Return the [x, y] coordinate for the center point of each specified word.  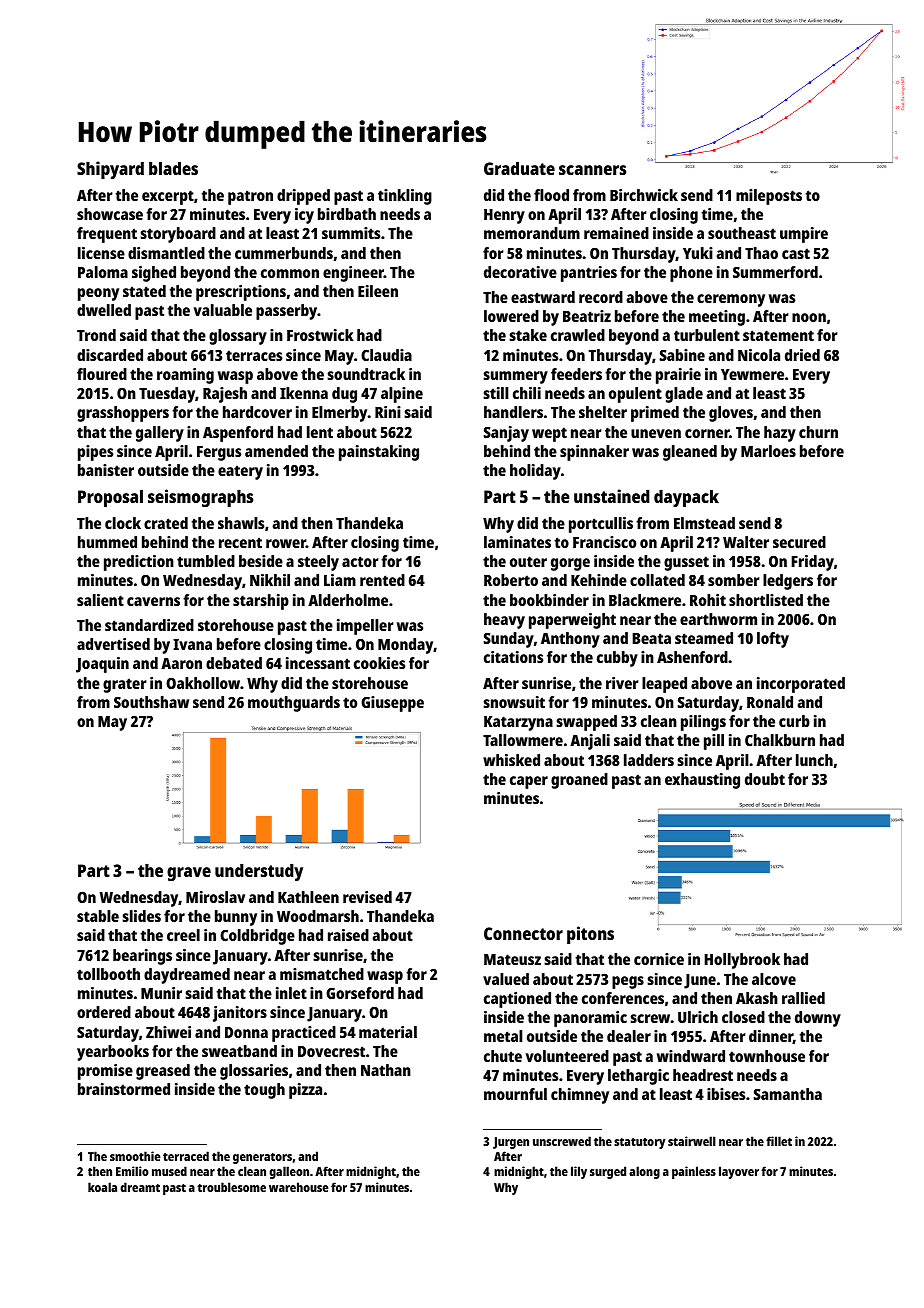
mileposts [769, 197]
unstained [612, 496]
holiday [535, 472]
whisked [511, 760]
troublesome [231, 1187]
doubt [765, 779]
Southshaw [151, 702]
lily [579, 1172]
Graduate [519, 168]
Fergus [219, 453]
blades [173, 168]
